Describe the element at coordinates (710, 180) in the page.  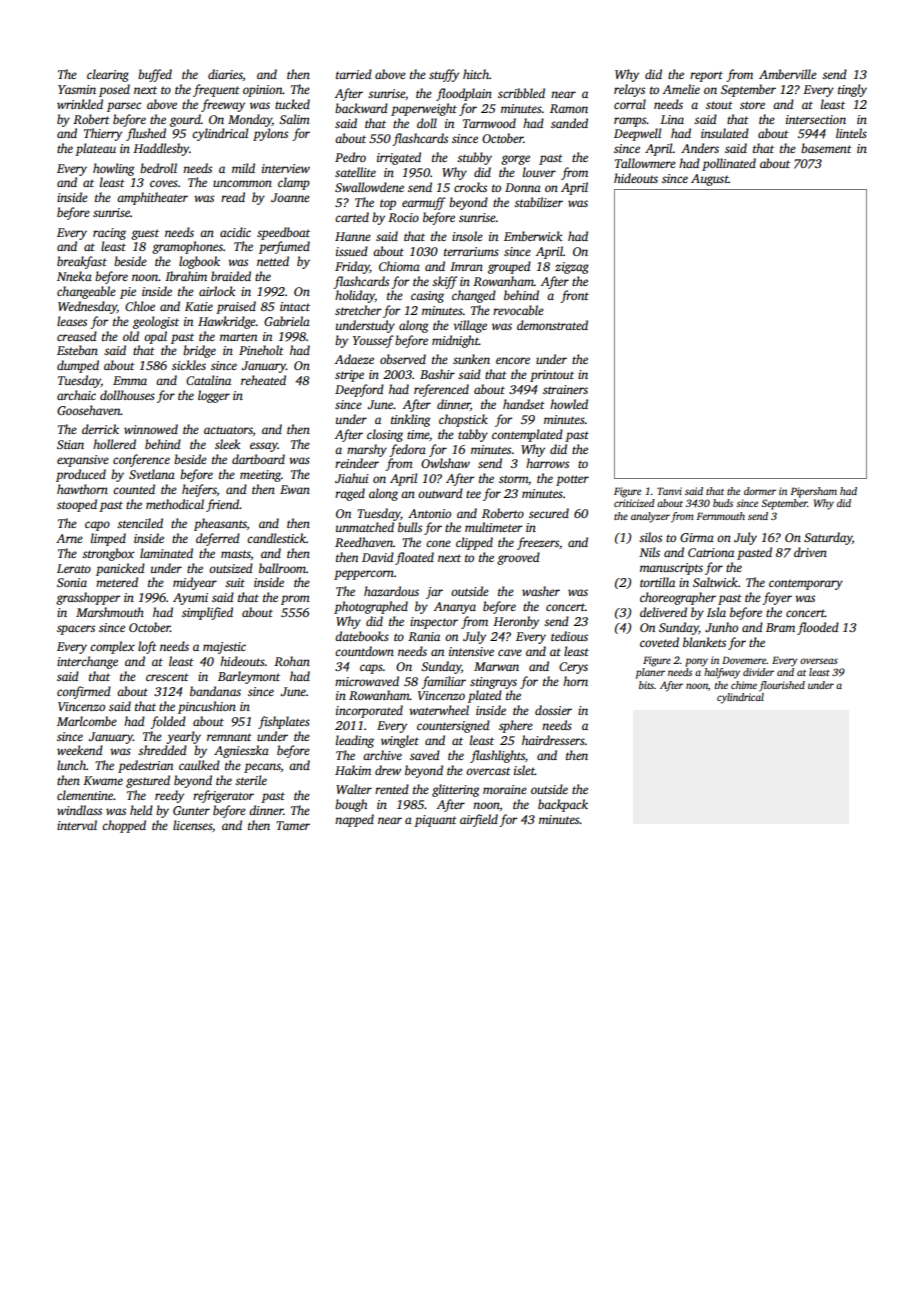
I see `August` at that location.
